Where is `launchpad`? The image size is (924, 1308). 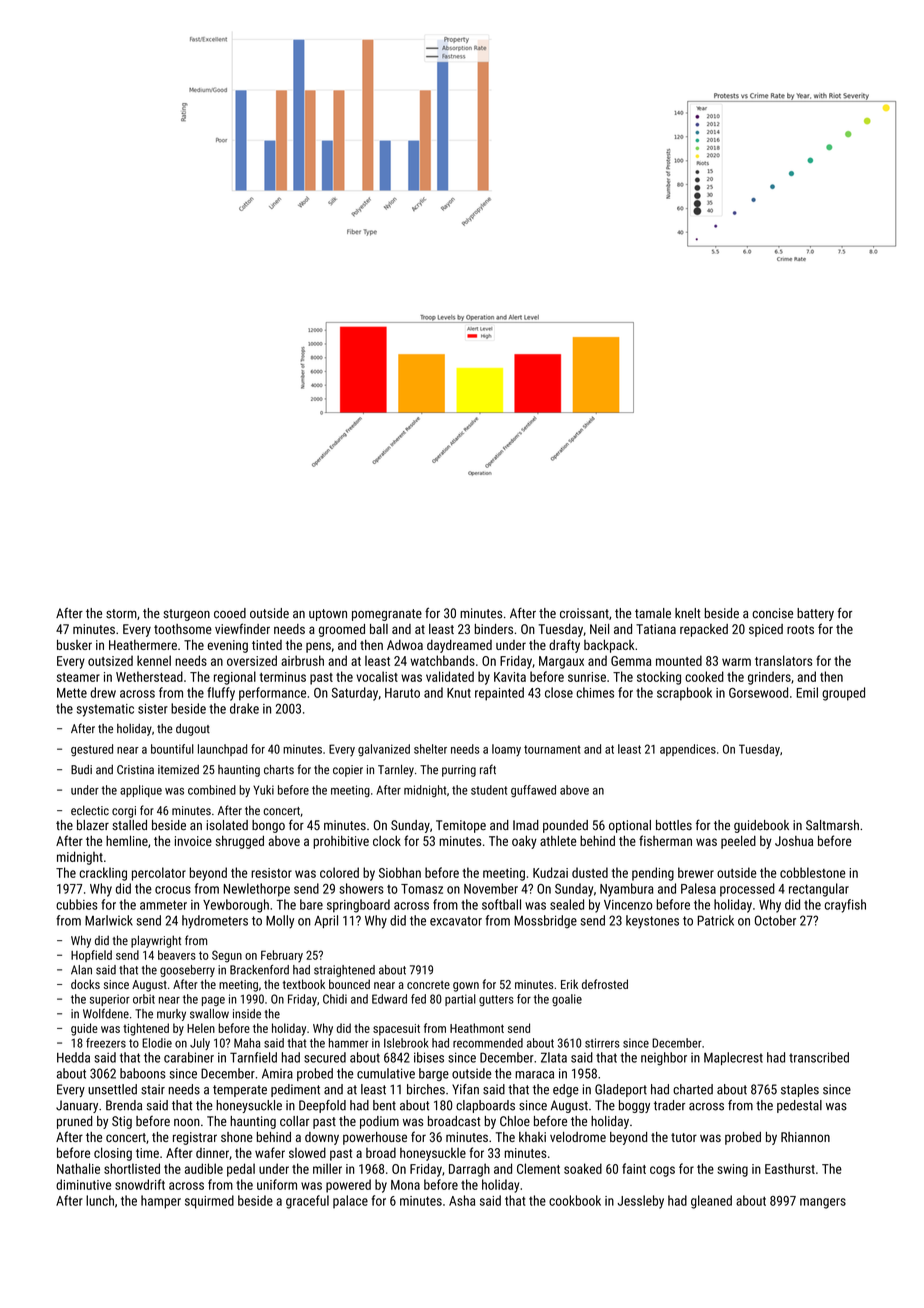 launchpad is located at coordinates (222, 750).
